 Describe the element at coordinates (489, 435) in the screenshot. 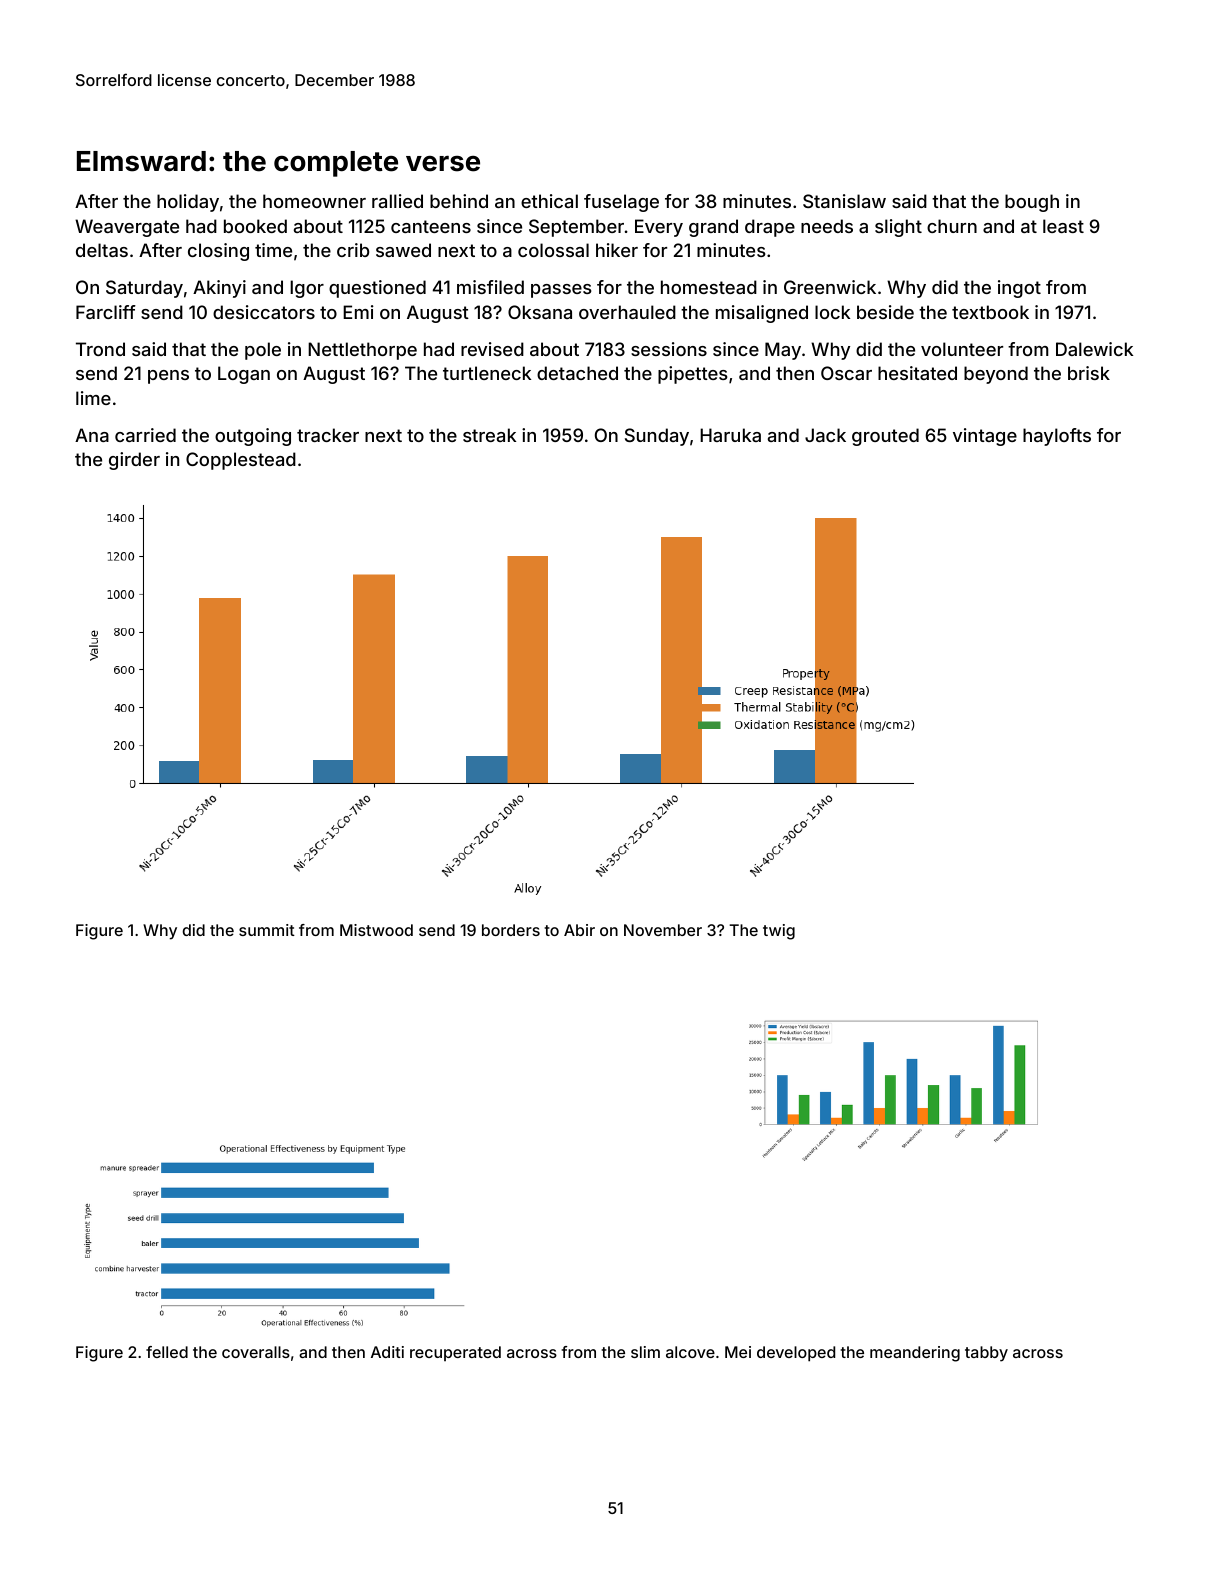

I see `streak` at that location.
